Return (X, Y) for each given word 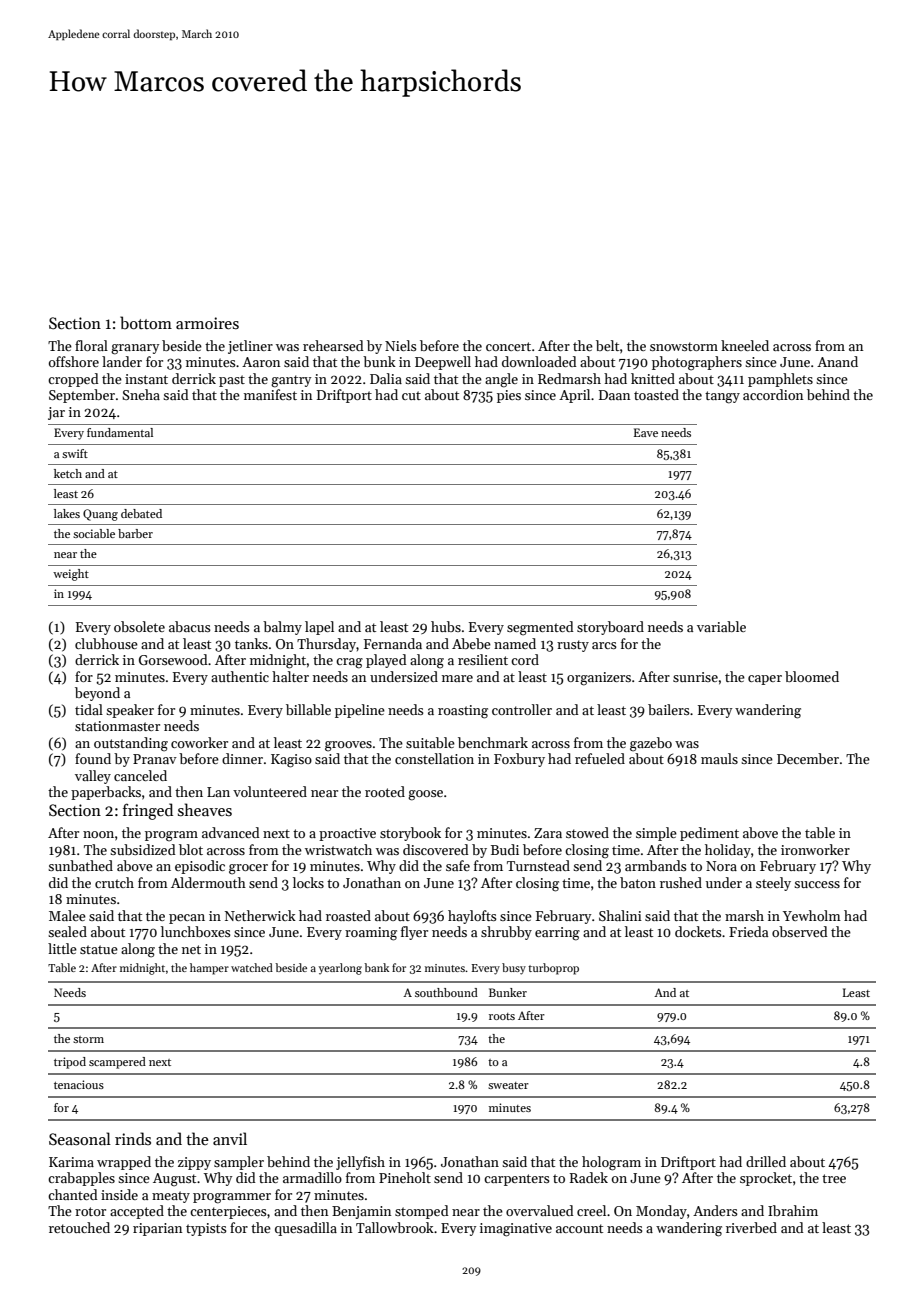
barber (135, 533)
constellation (434, 758)
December (808, 758)
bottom (146, 322)
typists (206, 1229)
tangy (722, 397)
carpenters (517, 1180)
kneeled (745, 345)
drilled (766, 1161)
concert (508, 346)
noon (98, 834)
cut (411, 395)
